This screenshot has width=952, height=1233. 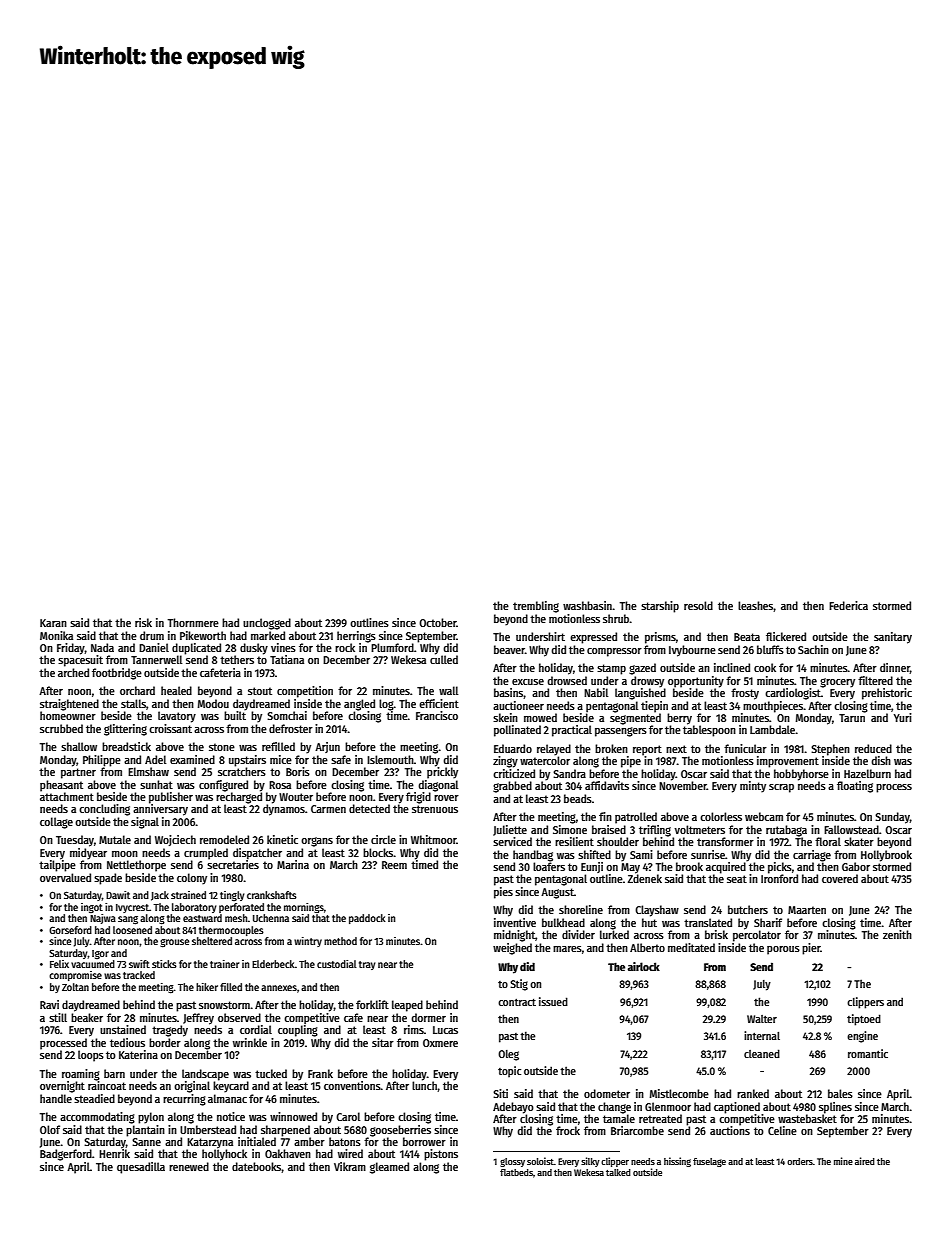 What do you see at coordinates (503, 893) in the screenshot?
I see `pies` at bounding box center [503, 893].
